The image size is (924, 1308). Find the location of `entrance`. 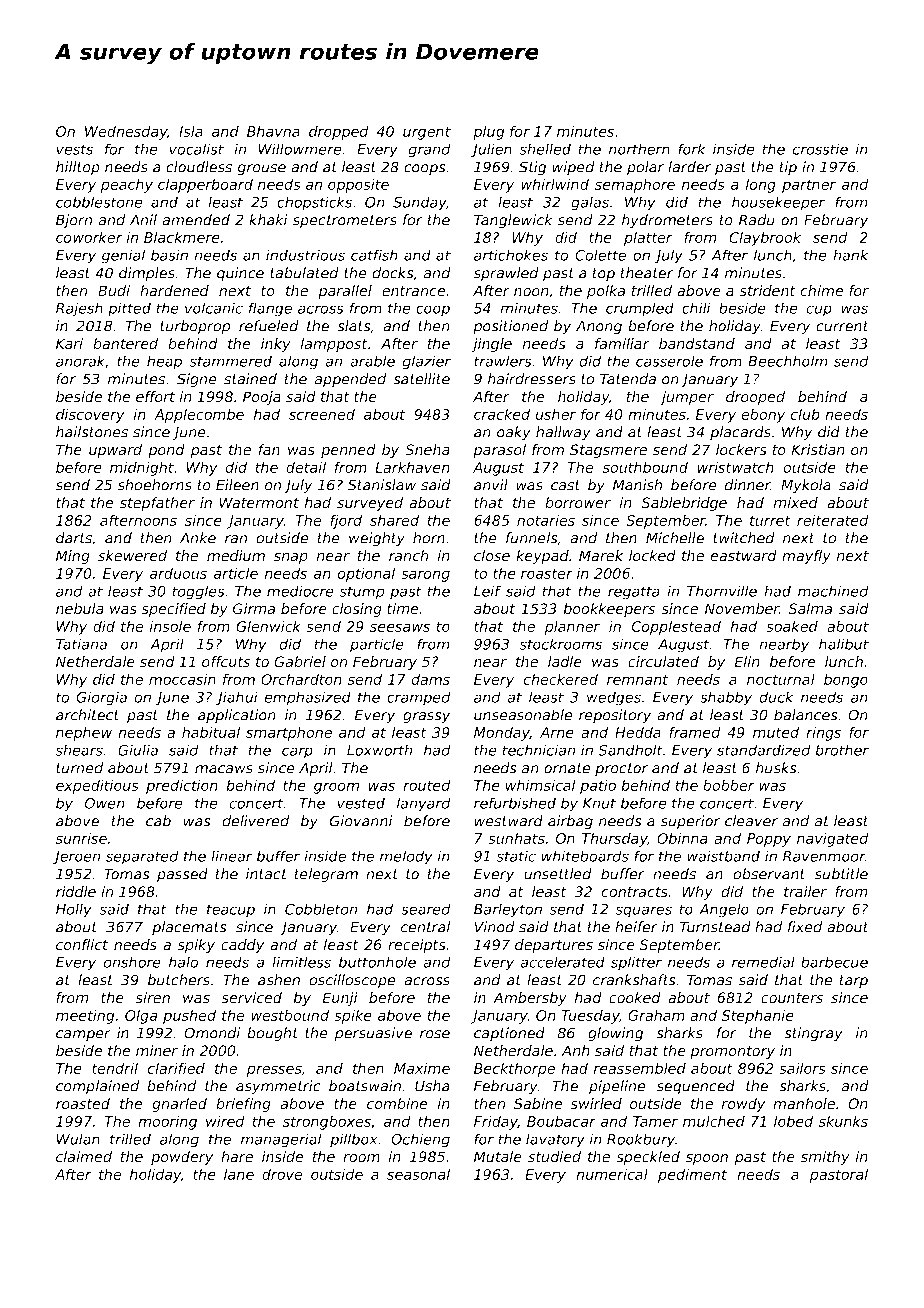

entrance is located at coordinates (413, 291).
